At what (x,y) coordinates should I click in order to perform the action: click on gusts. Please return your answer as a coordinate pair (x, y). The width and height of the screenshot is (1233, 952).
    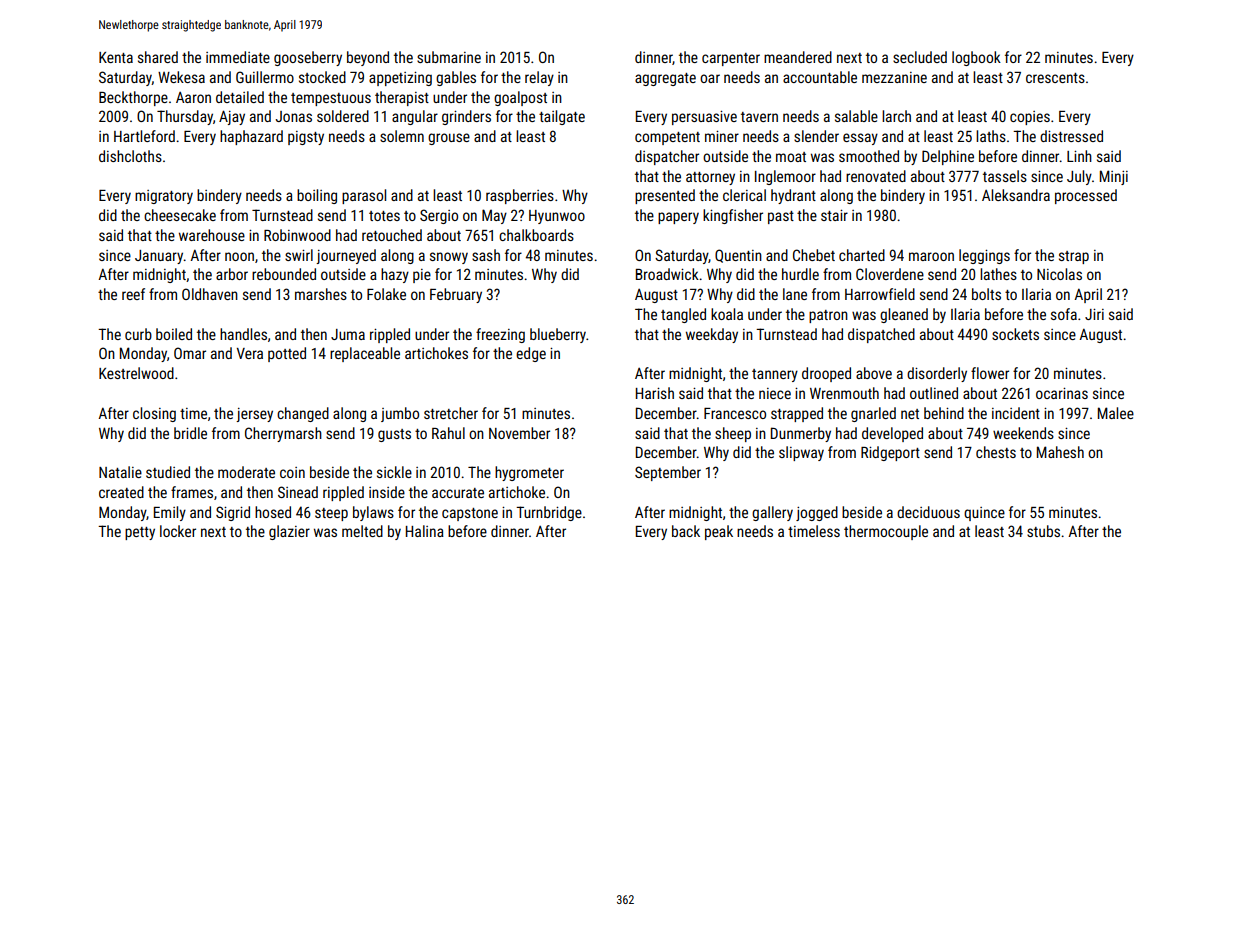
    Looking at the image, I should click on (394, 435).
